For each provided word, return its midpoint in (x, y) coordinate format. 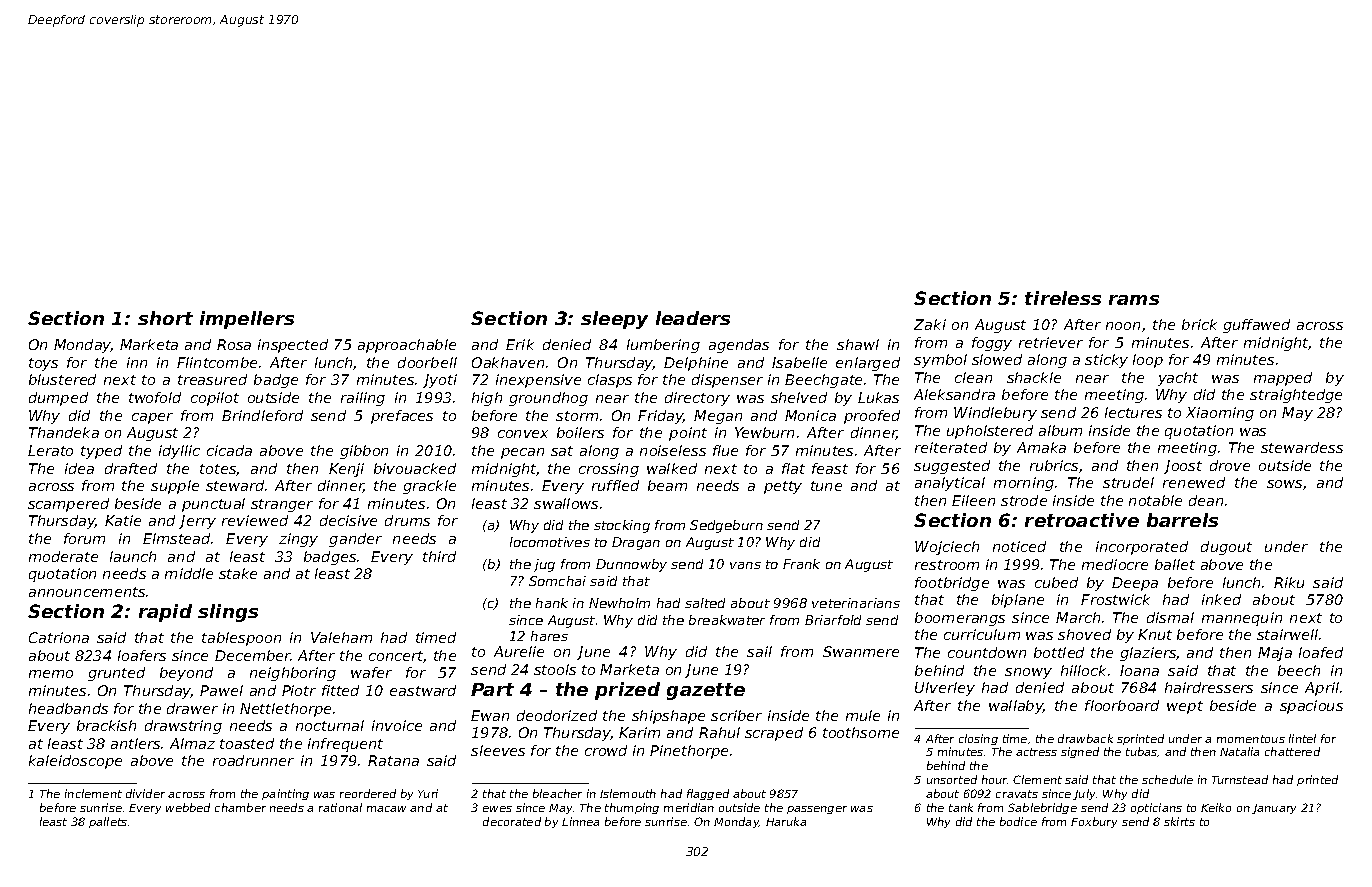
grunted (116, 674)
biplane (1018, 601)
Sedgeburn (726, 526)
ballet (1175, 564)
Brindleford (262, 415)
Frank (801, 564)
